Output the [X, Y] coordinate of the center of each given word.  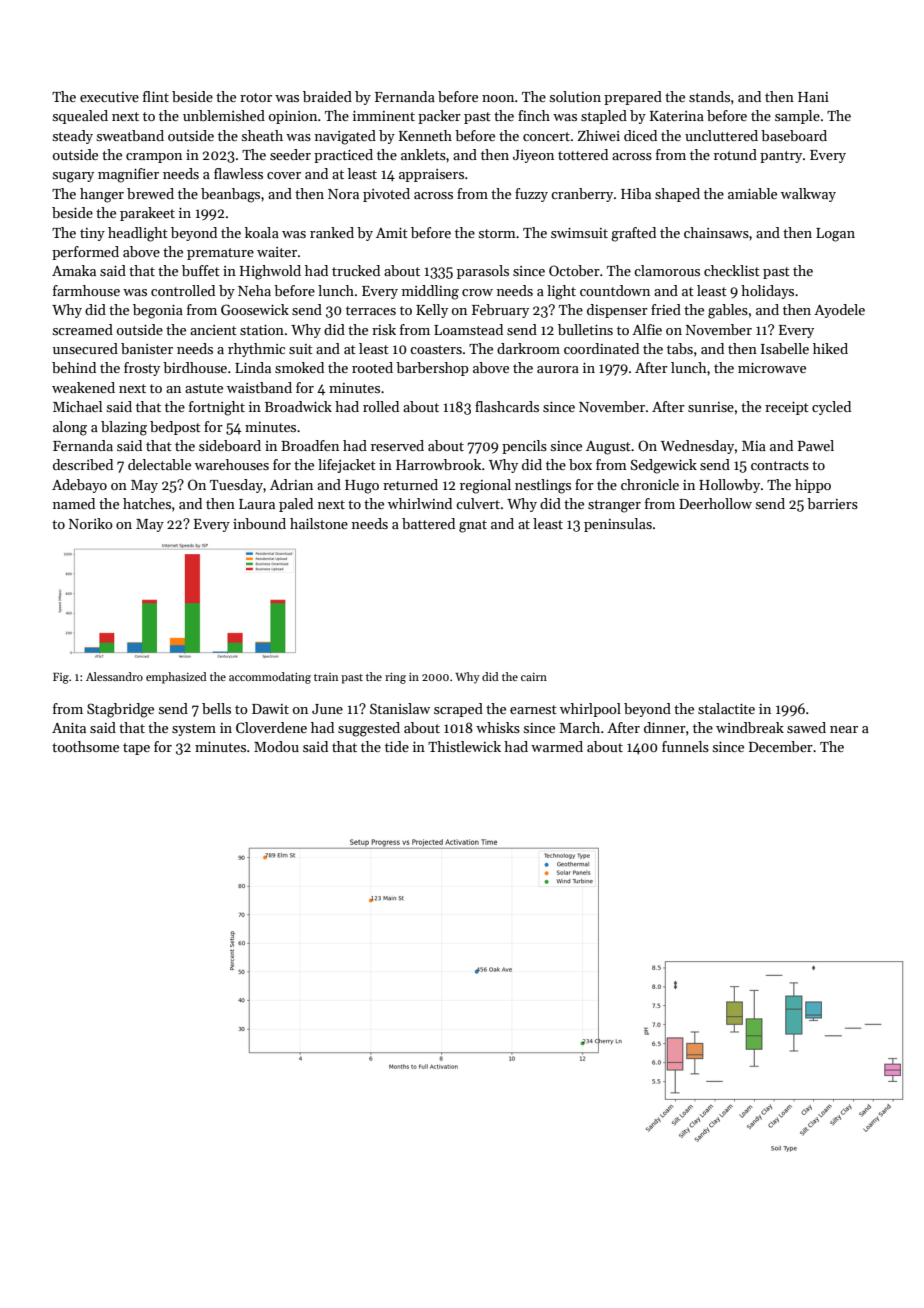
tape [136, 749]
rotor [256, 97]
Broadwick [298, 406]
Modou [276, 746]
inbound [259, 523]
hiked [830, 348]
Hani [813, 97]
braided [327, 96]
